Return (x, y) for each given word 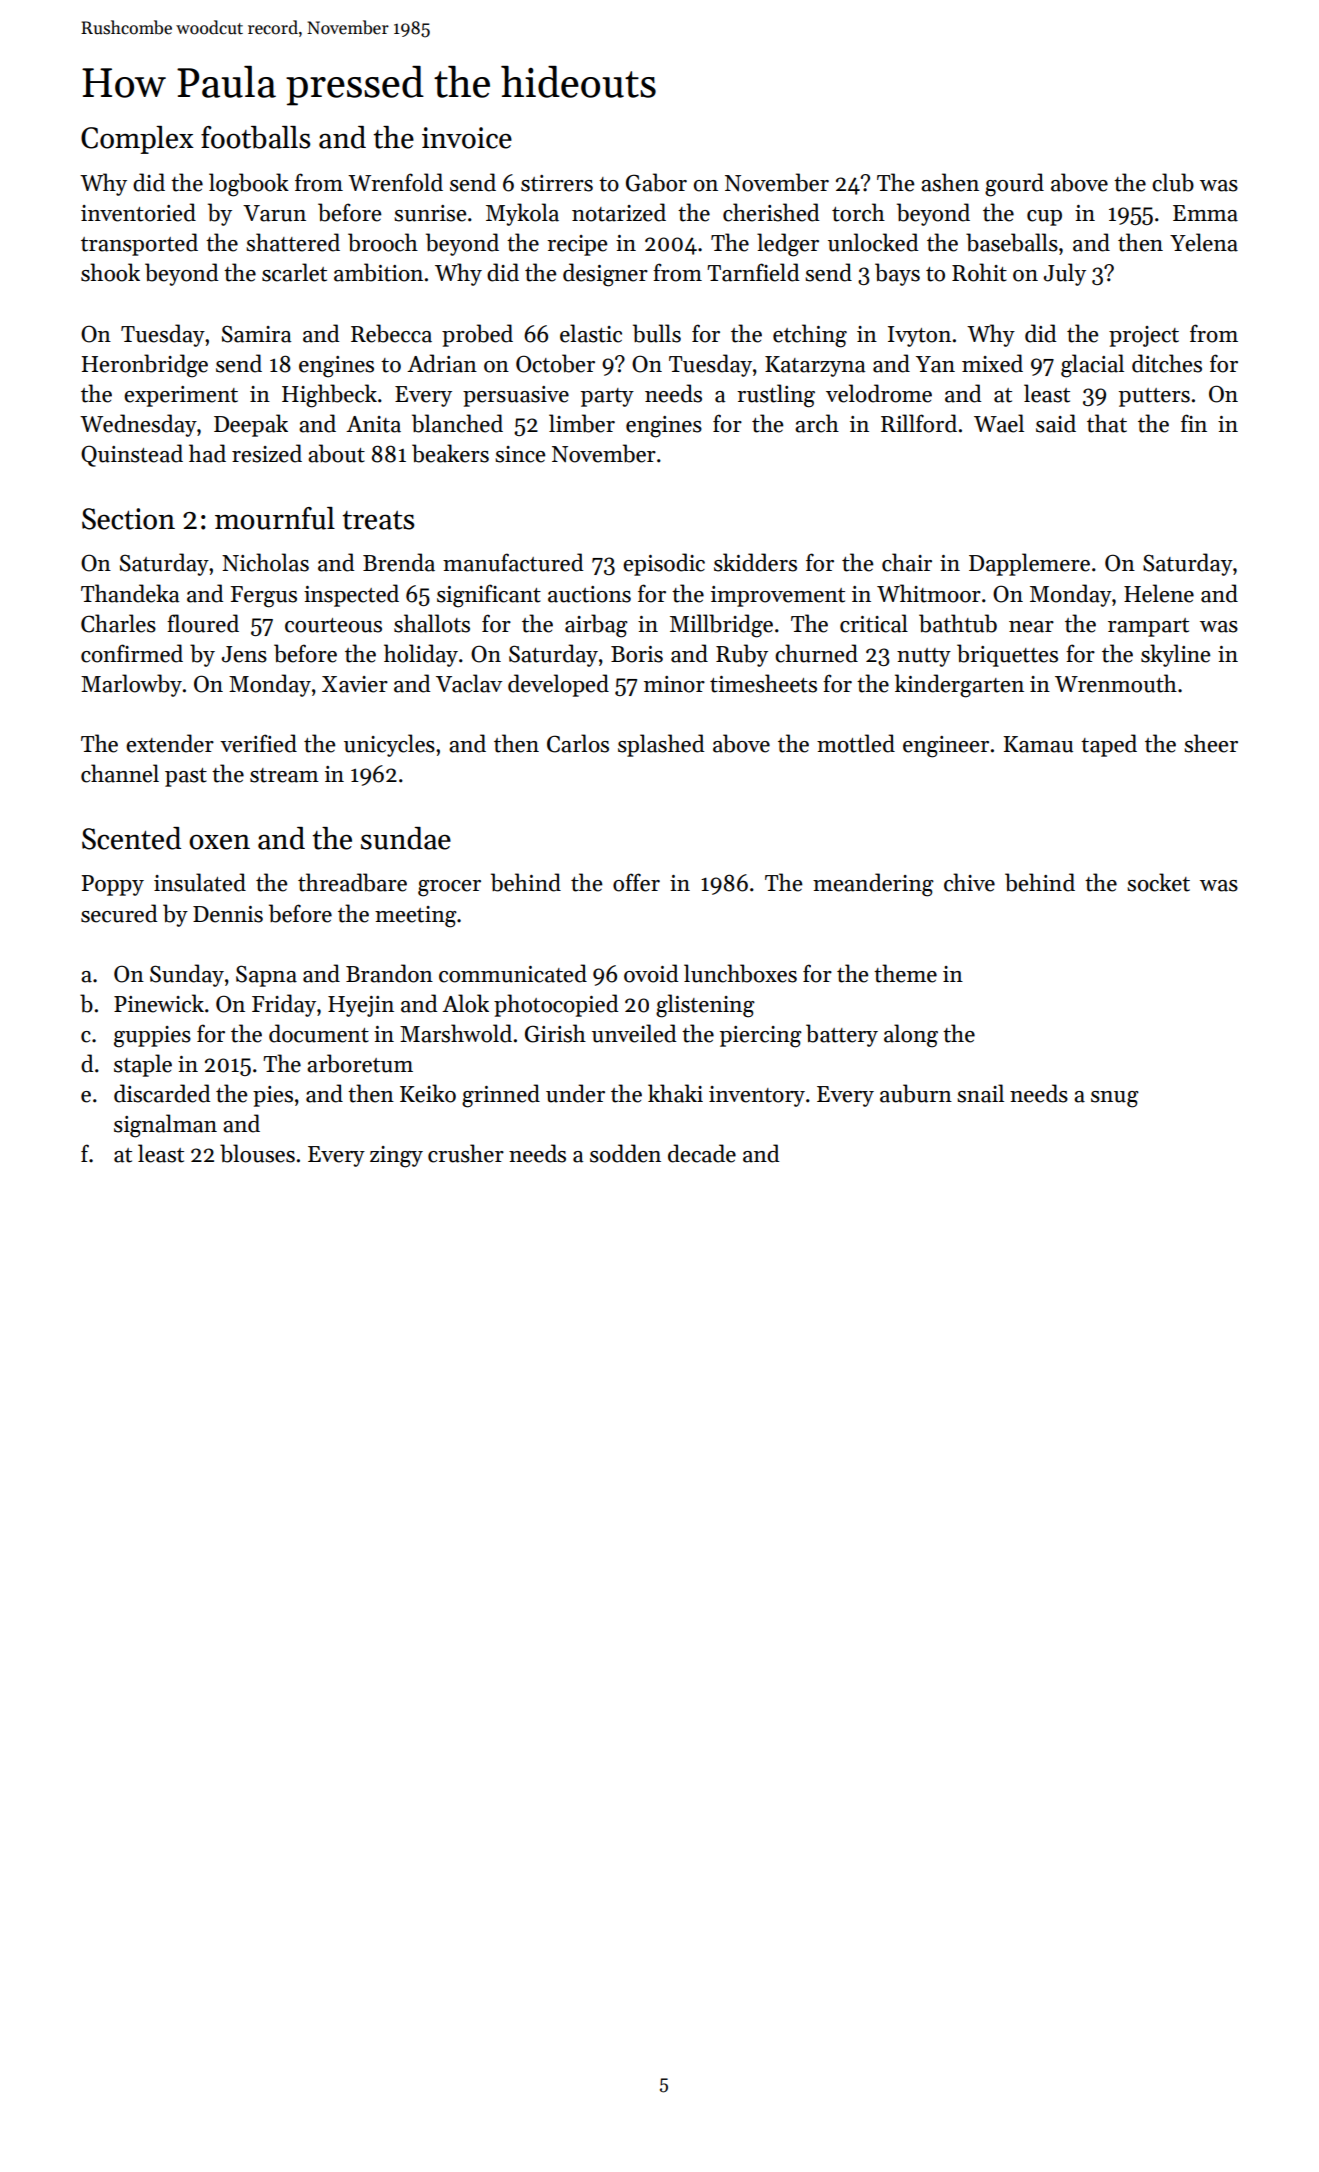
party (607, 397)
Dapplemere (1029, 564)
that (1107, 423)
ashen (950, 182)
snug (1115, 1099)
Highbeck (329, 396)
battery (842, 1035)
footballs (255, 137)
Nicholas (265, 562)
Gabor (656, 182)
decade (702, 1153)
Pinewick (159, 1003)
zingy (396, 1157)
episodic (664, 564)
